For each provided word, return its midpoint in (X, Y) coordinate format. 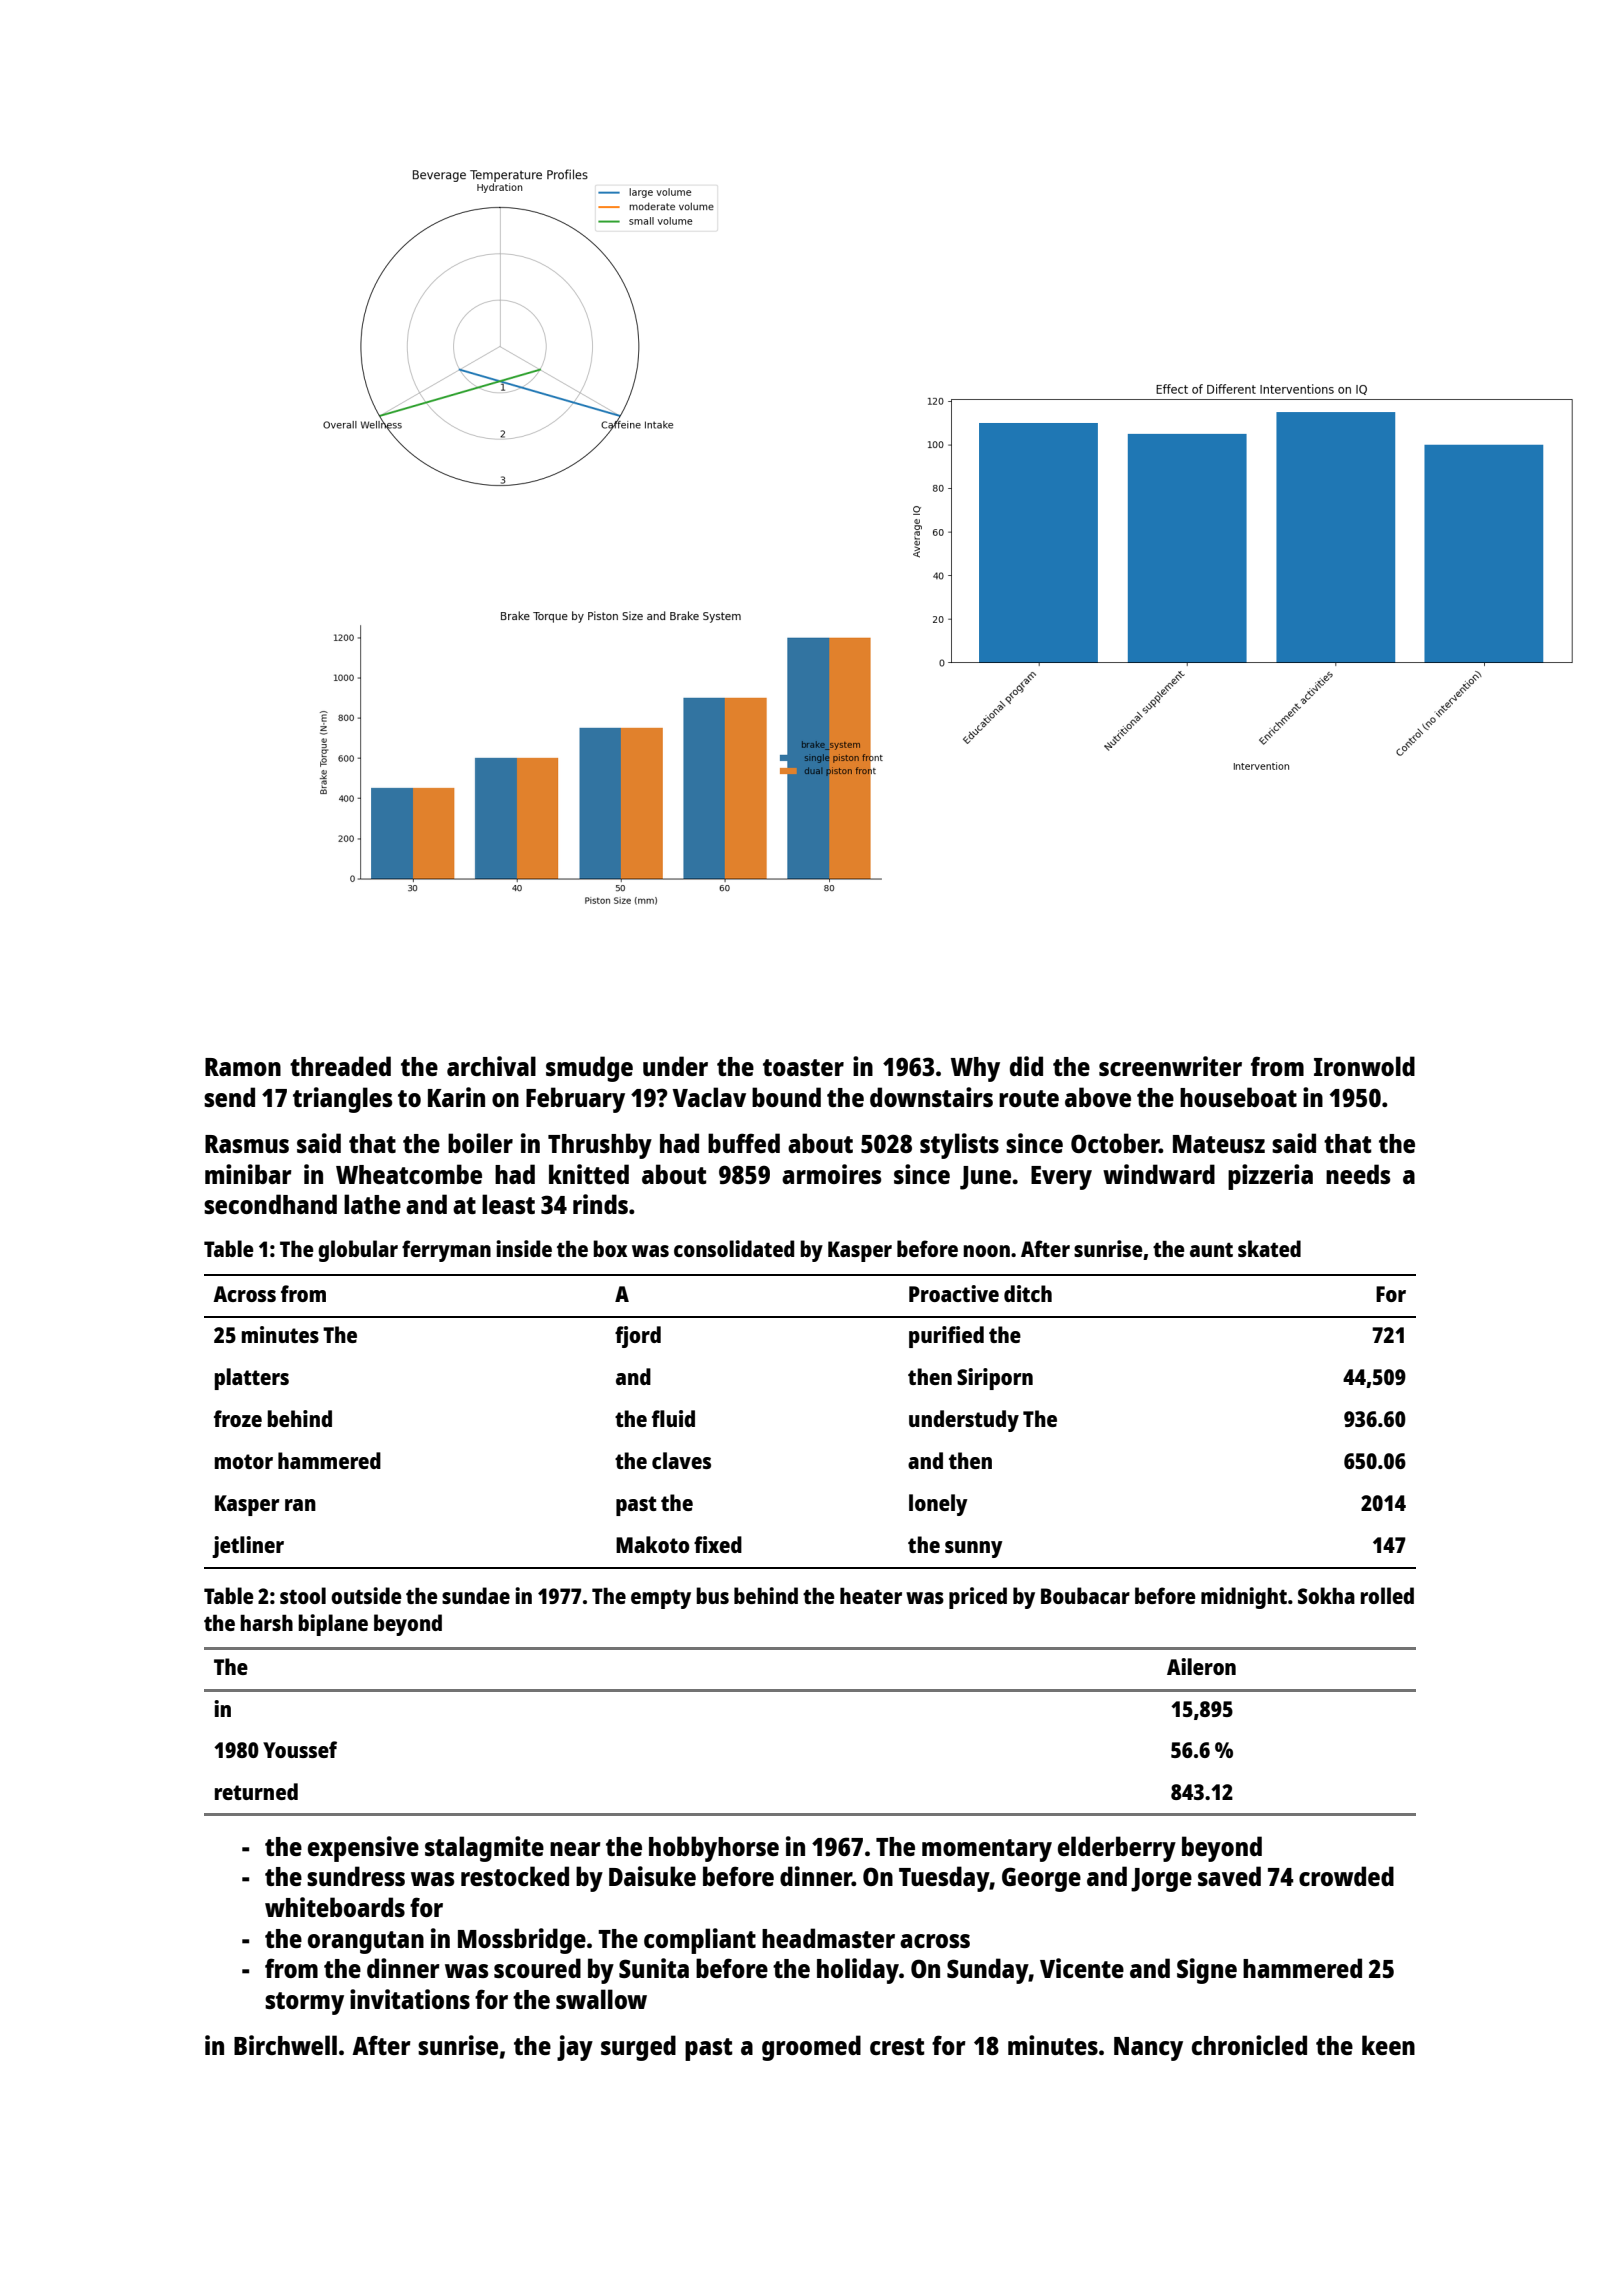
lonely (938, 1505)
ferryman (446, 1251)
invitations (410, 1999)
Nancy (1148, 2049)
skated (1269, 1248)
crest (897, 2046)
